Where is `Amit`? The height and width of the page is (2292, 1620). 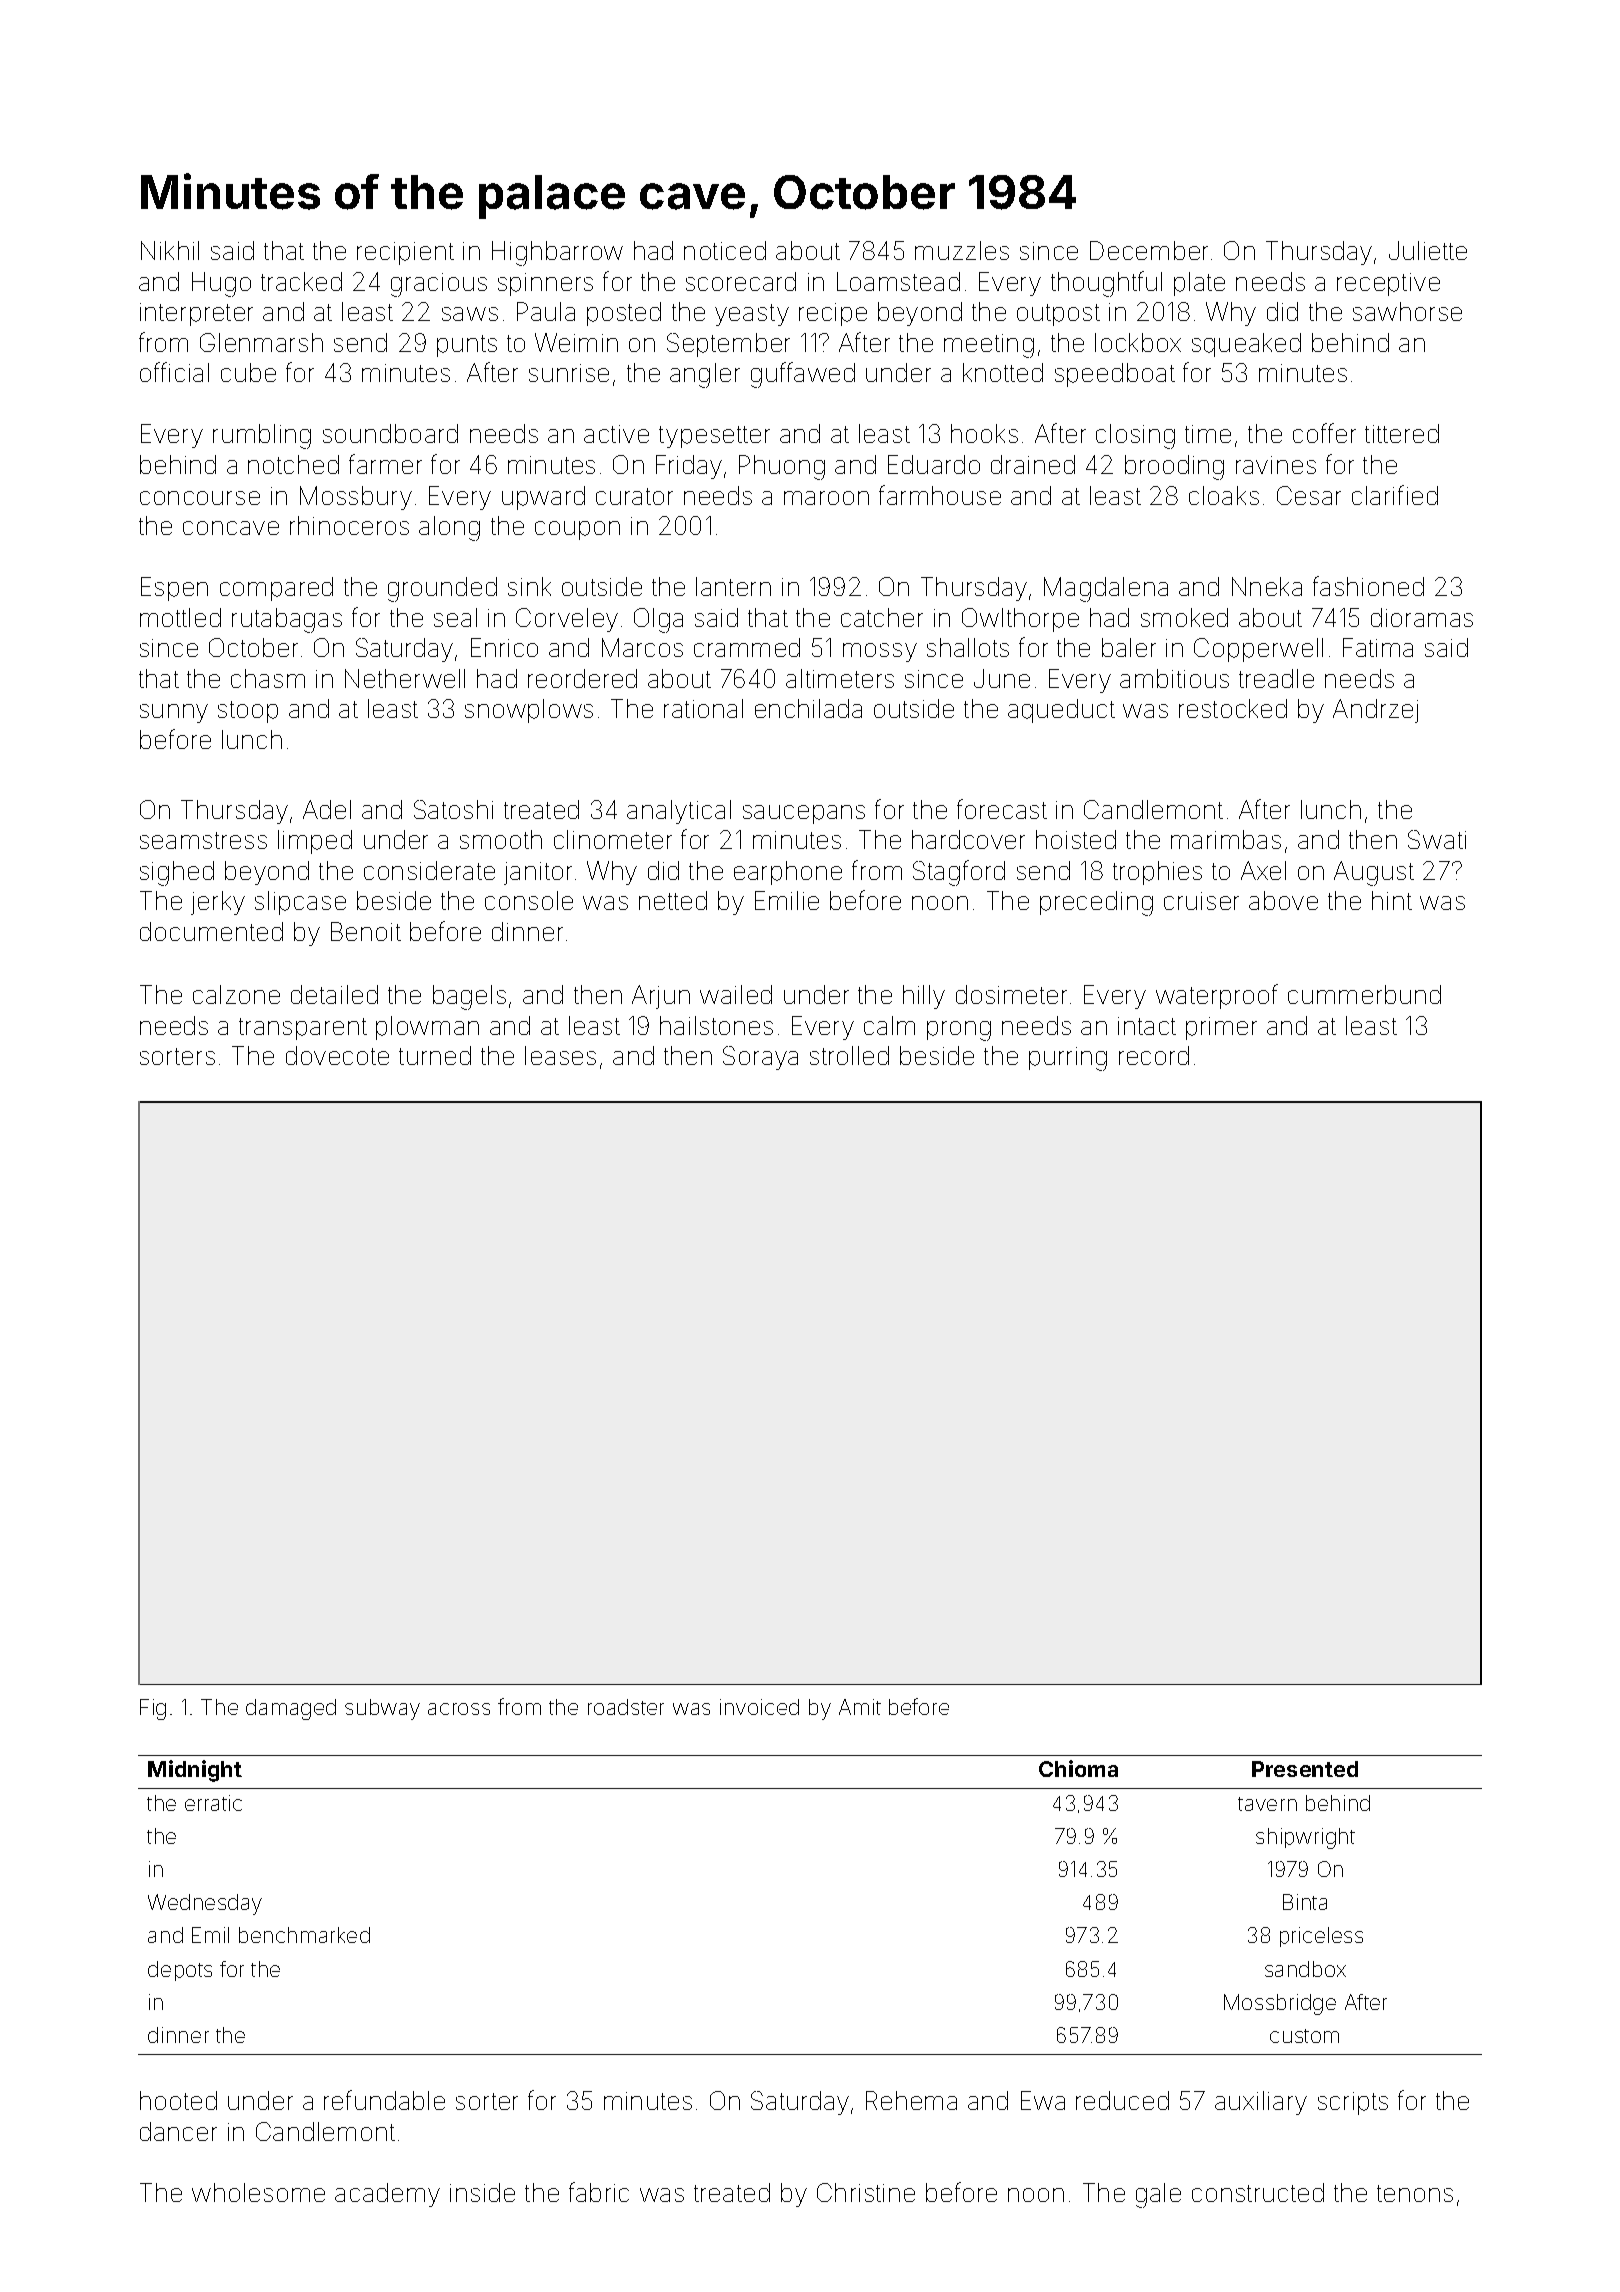 Amit is located at coordinates (860, 1707).
